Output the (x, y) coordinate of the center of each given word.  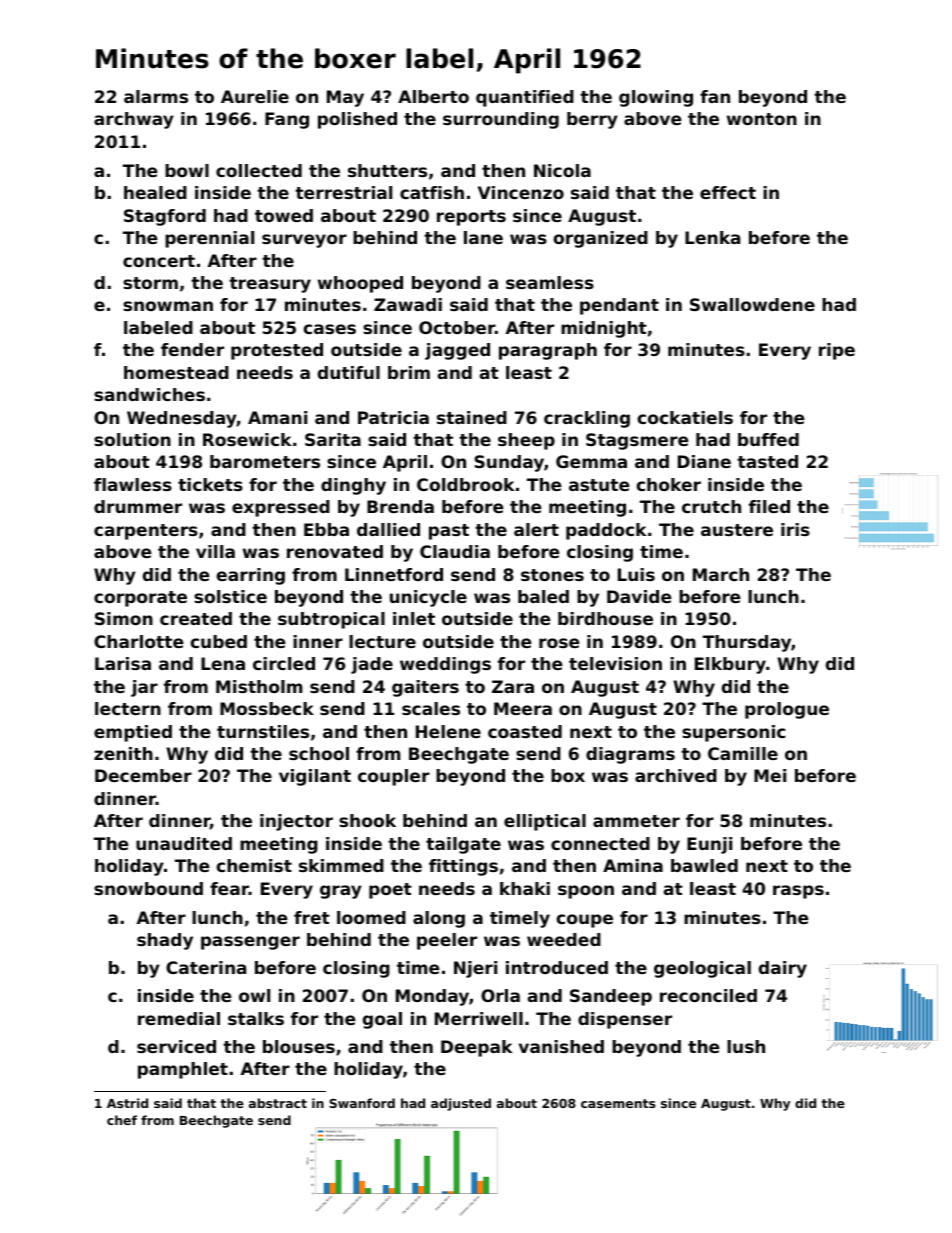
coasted (525, 731)
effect (728, 192)
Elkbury (730, 665)
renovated (335, 551)
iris (795, 529)
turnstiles (263, 731)
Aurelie (255, 96)
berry (592, 120)
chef (122, 1120)
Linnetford (394, 574)
